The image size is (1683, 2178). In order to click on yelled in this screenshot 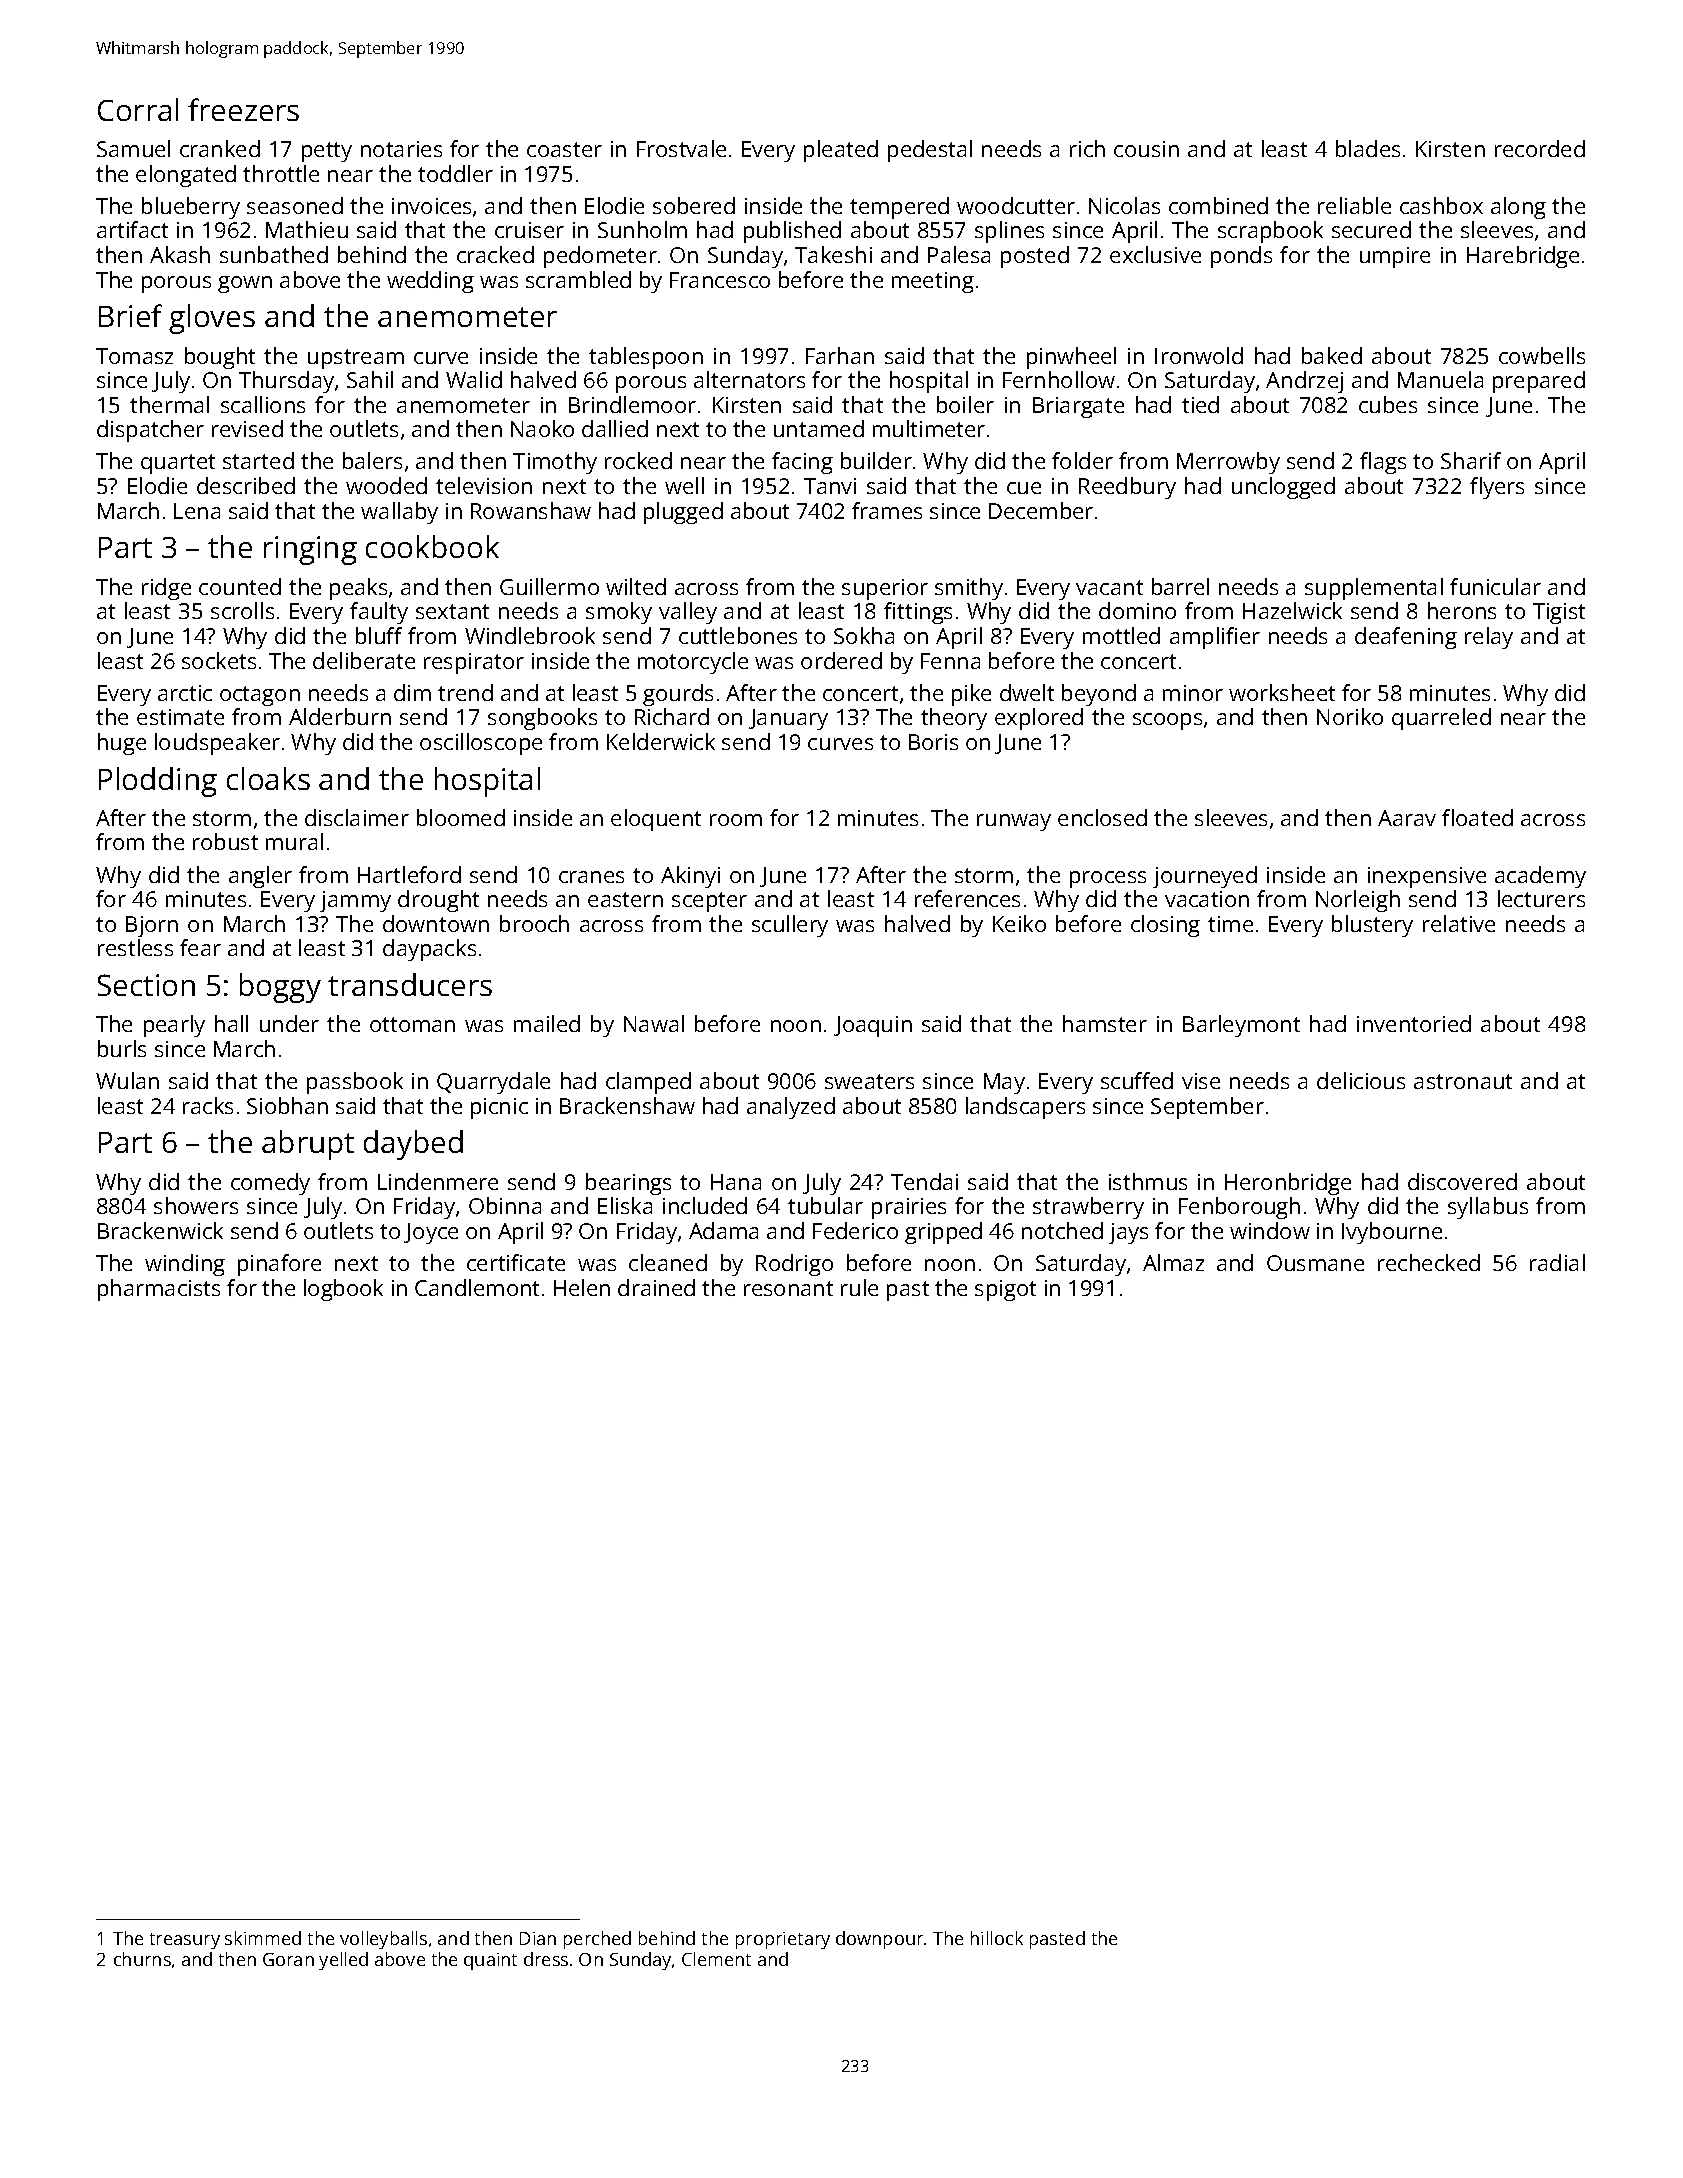, I will do `click(343, 1961)`.
